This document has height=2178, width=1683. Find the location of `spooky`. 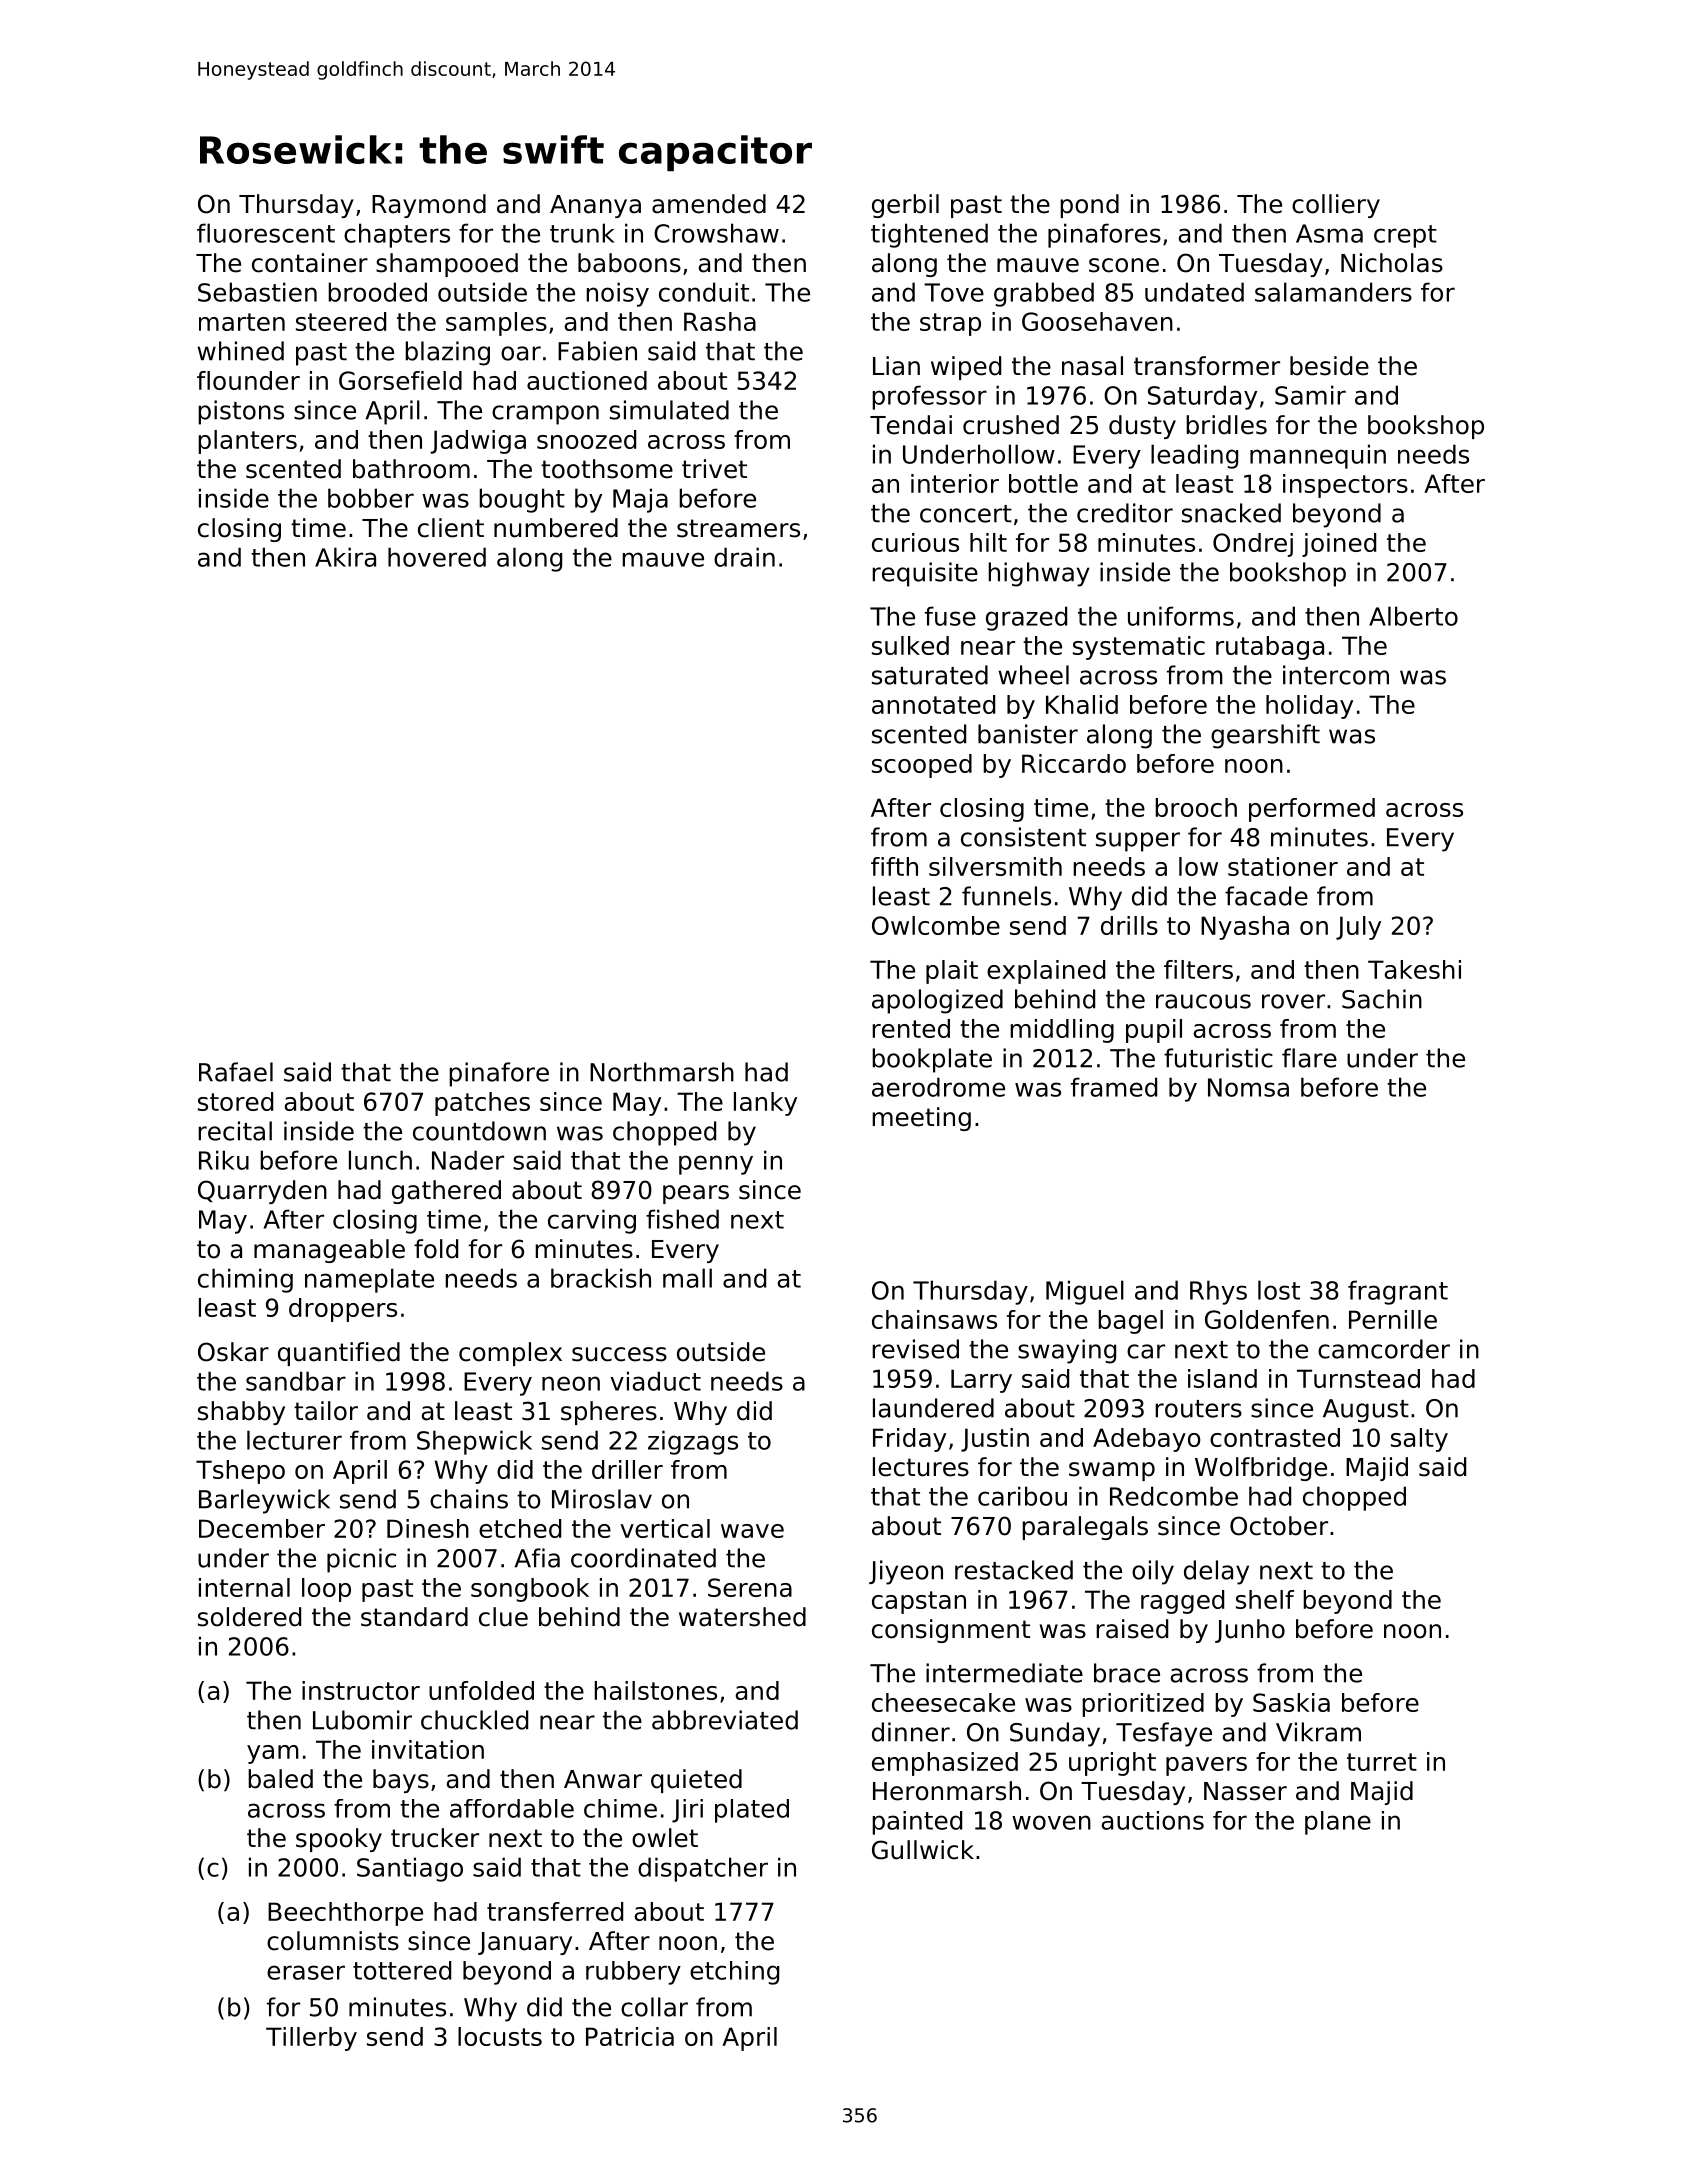

spooky is located at coordinates (339, 1840).
